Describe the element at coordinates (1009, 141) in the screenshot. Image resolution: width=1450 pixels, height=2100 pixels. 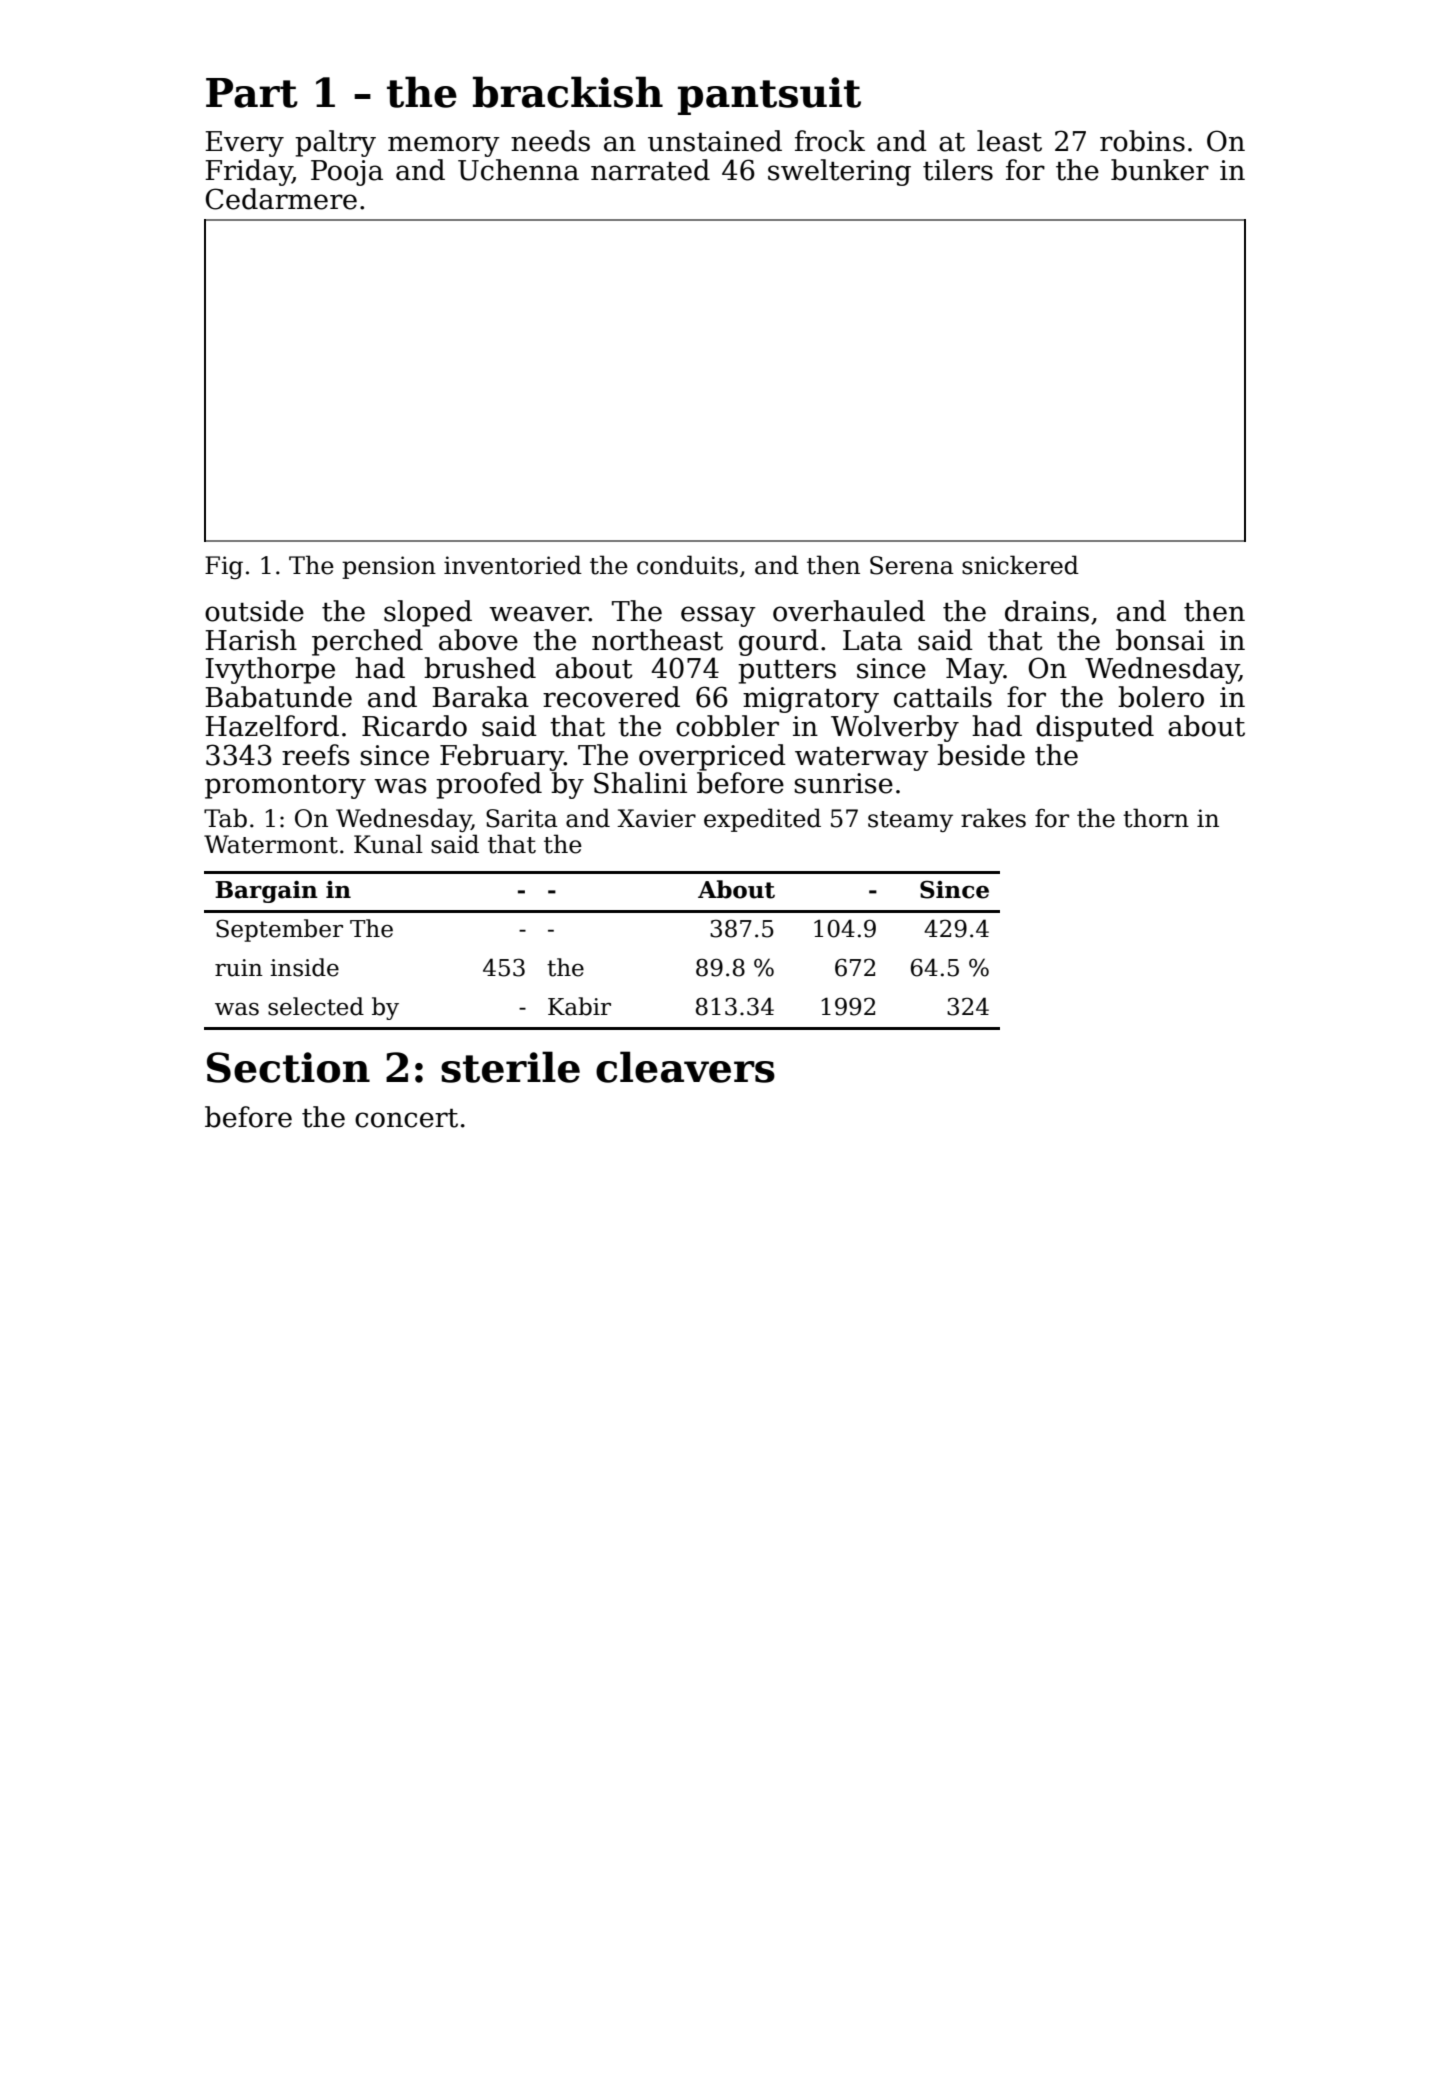
I see `least` at that location.
